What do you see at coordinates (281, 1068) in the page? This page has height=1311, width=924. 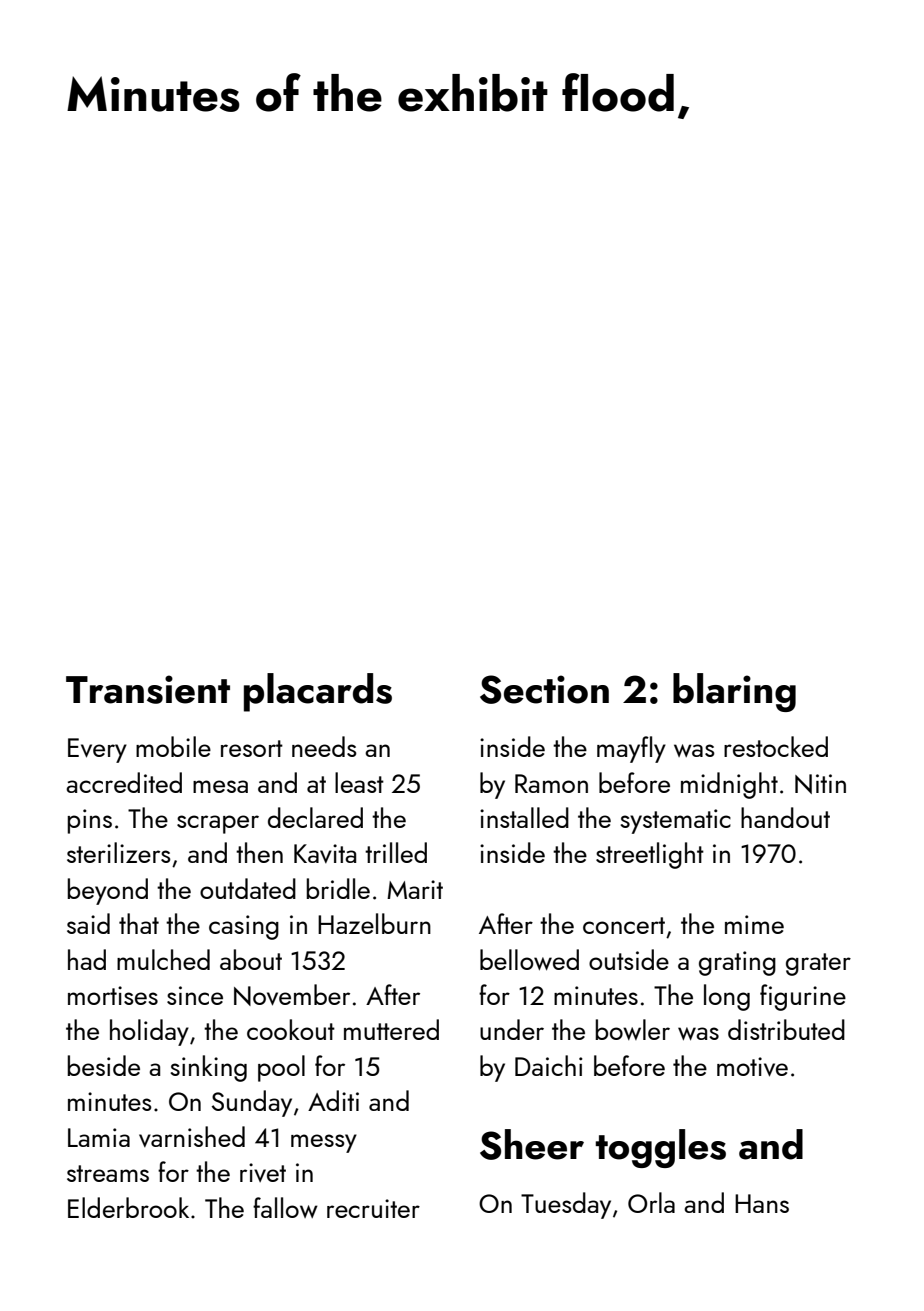 I see `pool` at bounding box center [281, 1068].
